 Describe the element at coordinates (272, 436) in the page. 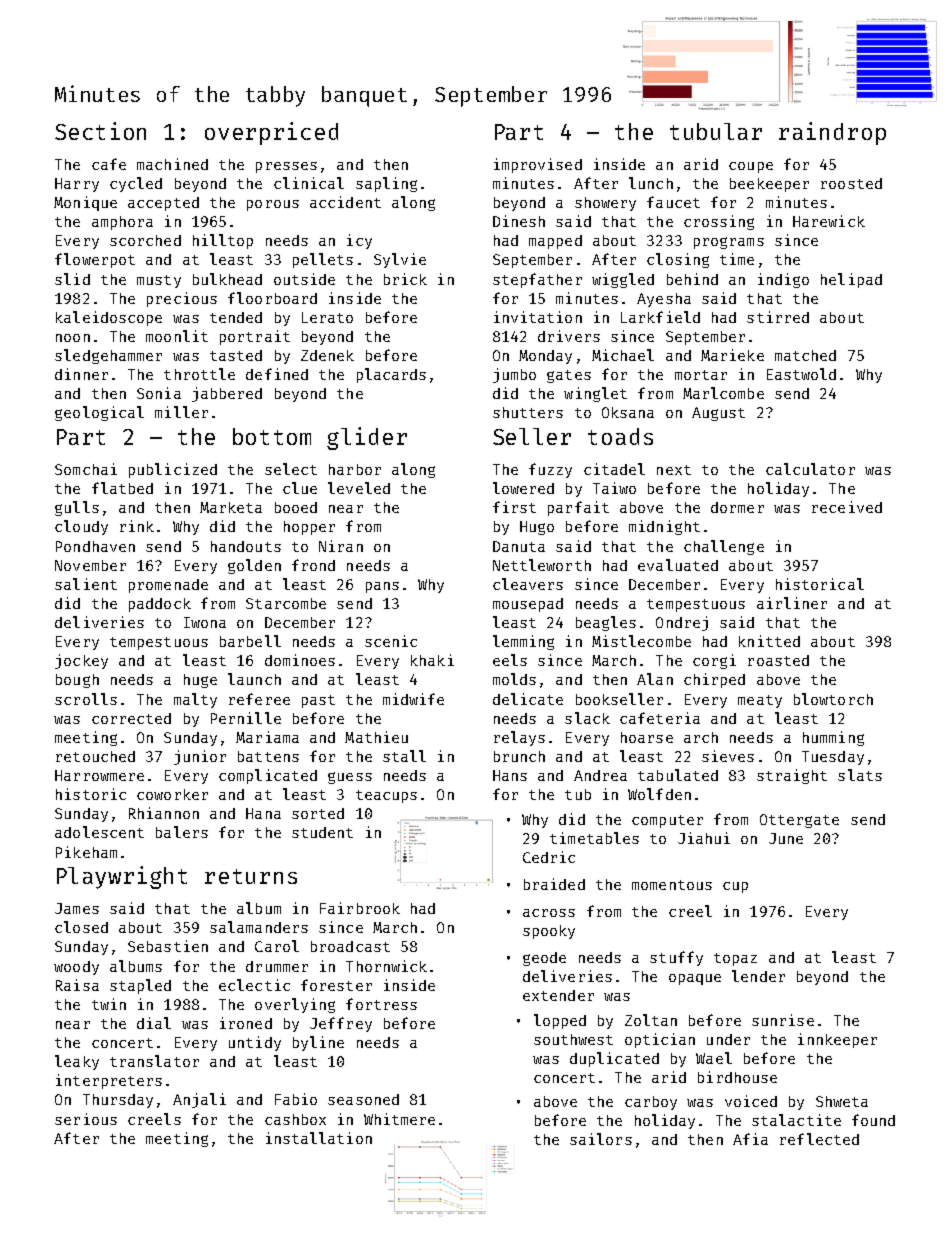

I see `bottom` at that location.
